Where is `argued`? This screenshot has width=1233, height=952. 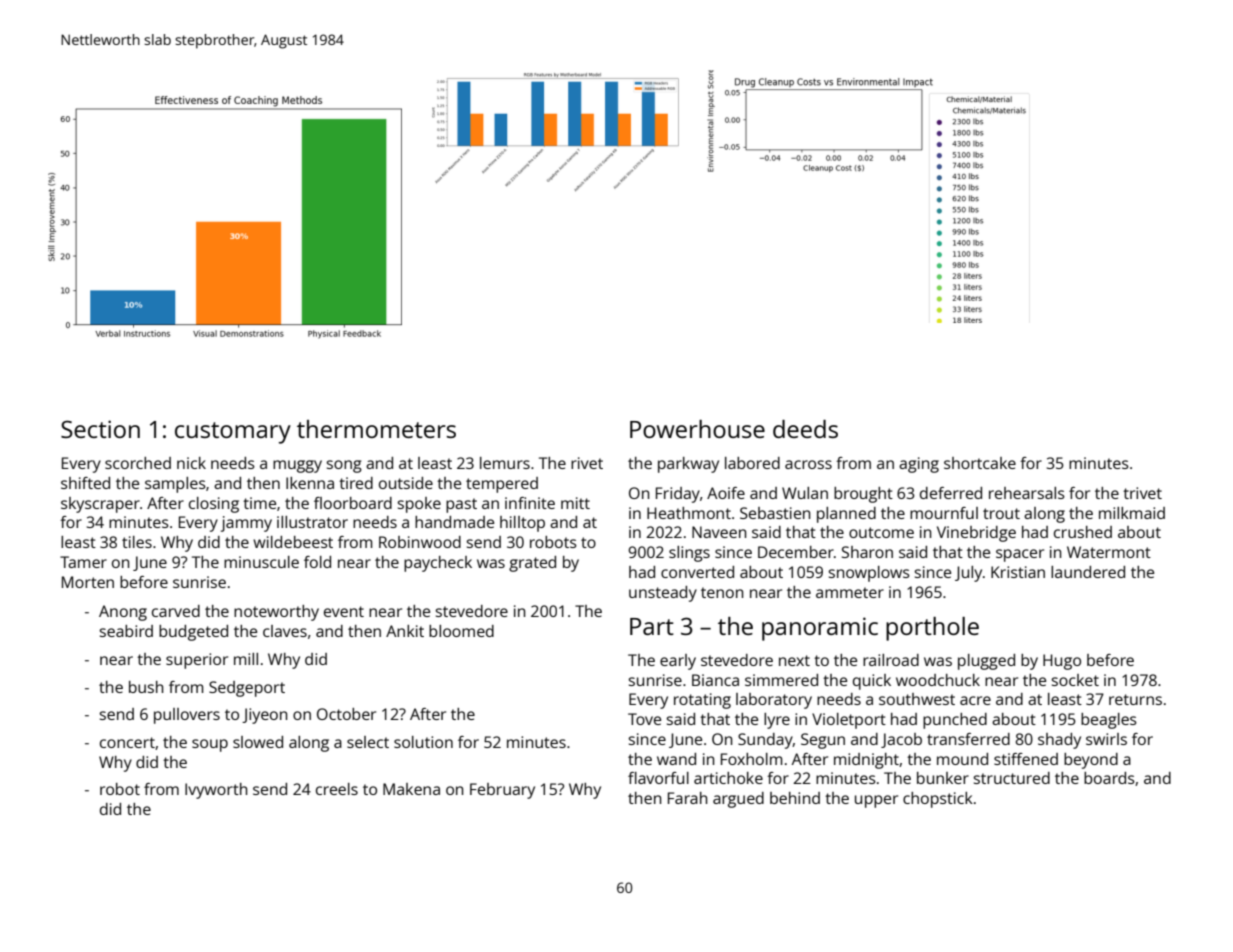
argued is located at coordinates (738, 800).
